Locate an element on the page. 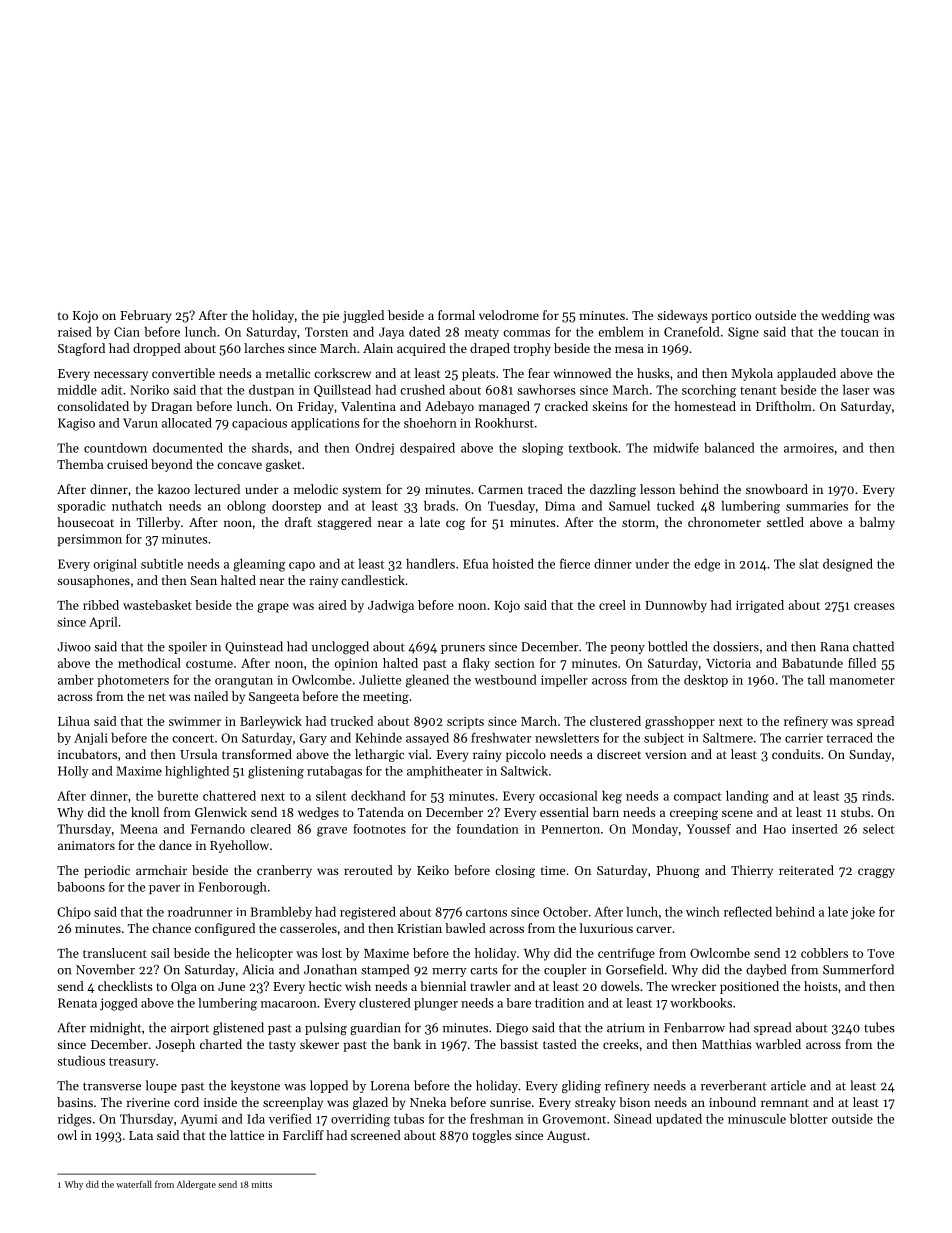 This image has height=1233, width=952. keystone is located at coordinates (255, 1086).
